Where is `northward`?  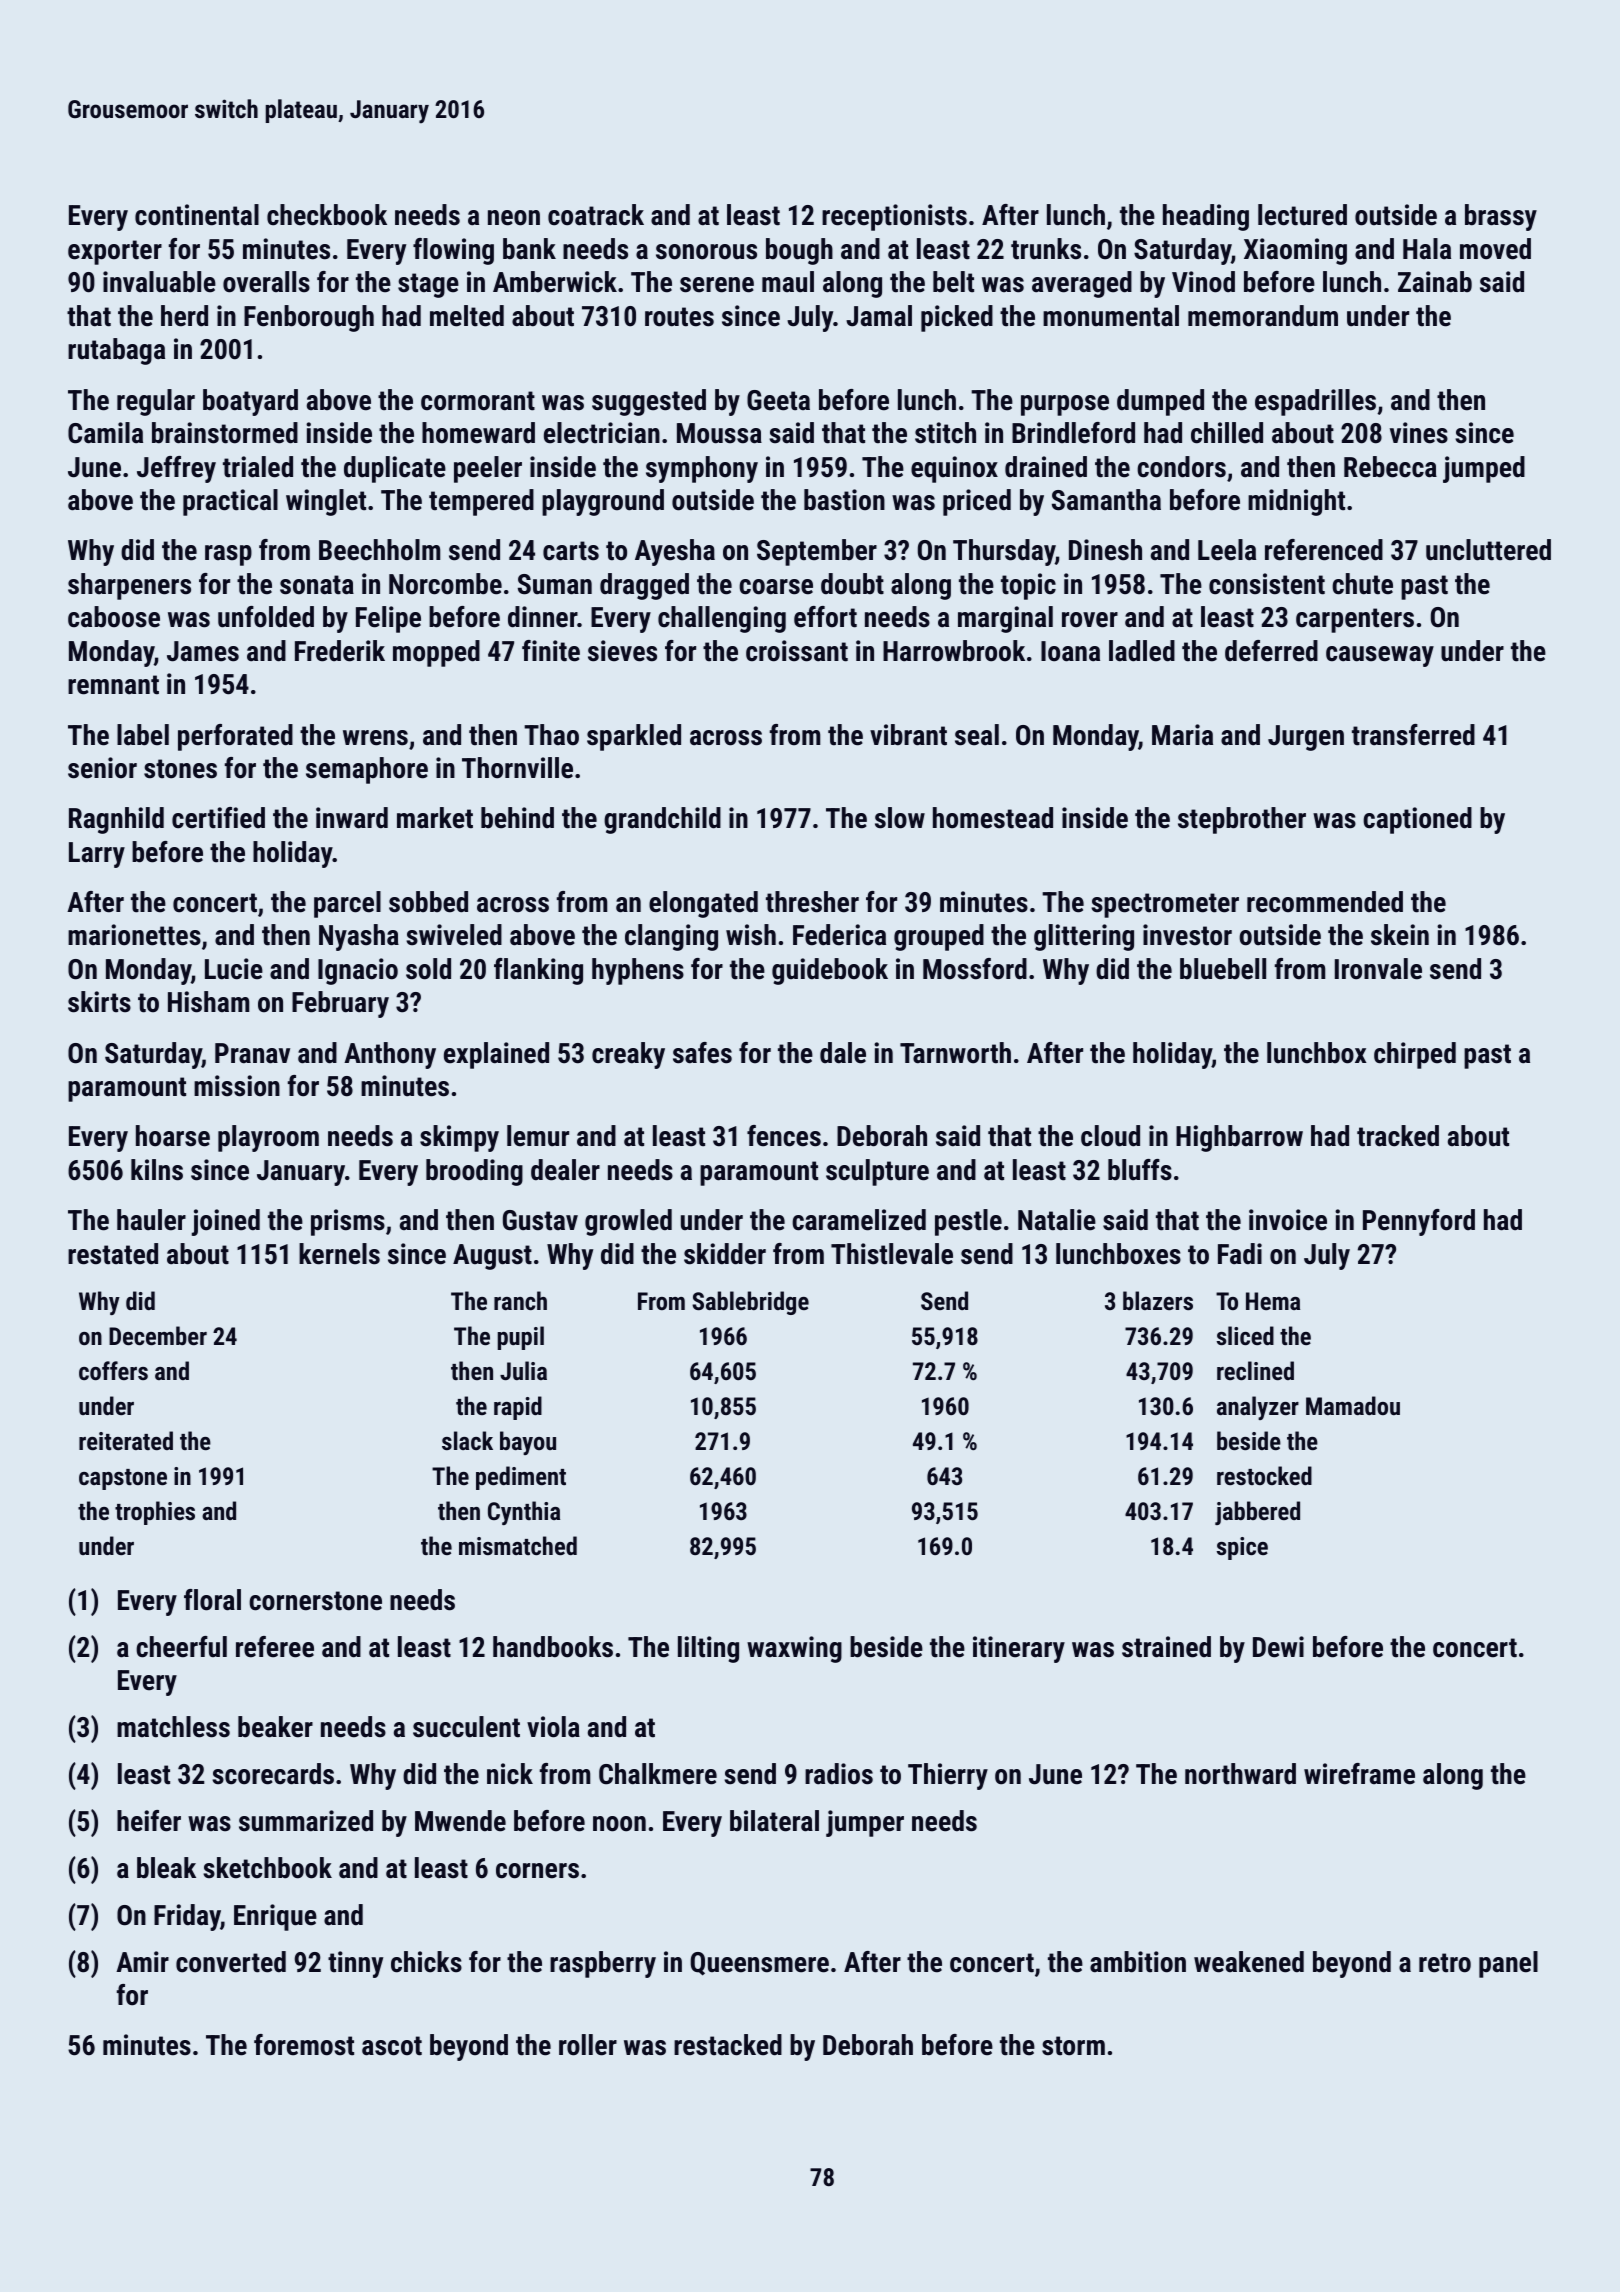 northward is located at coordinates (1240, 1774).
